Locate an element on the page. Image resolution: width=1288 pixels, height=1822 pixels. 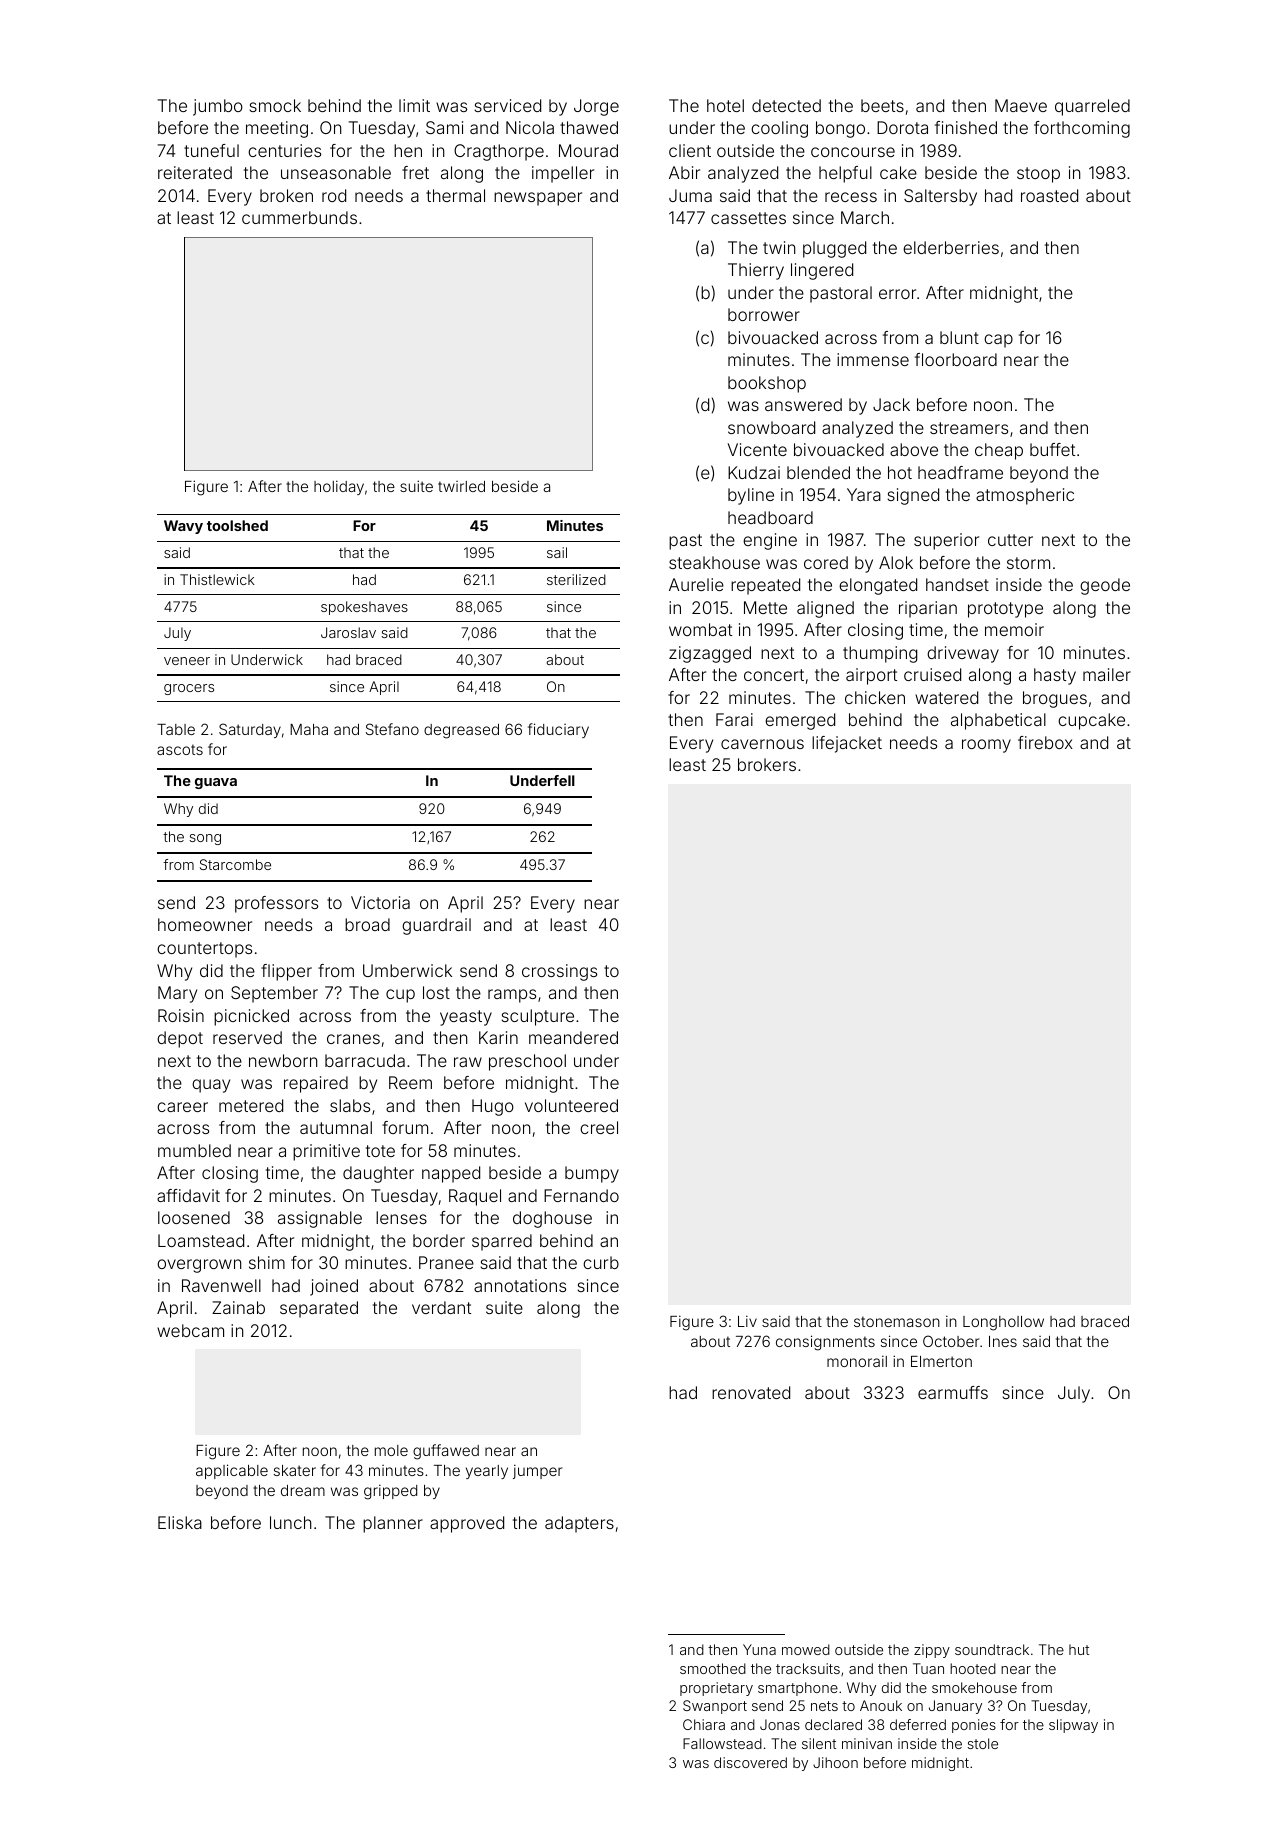
webcam is located at coordinates (190, 1330).
